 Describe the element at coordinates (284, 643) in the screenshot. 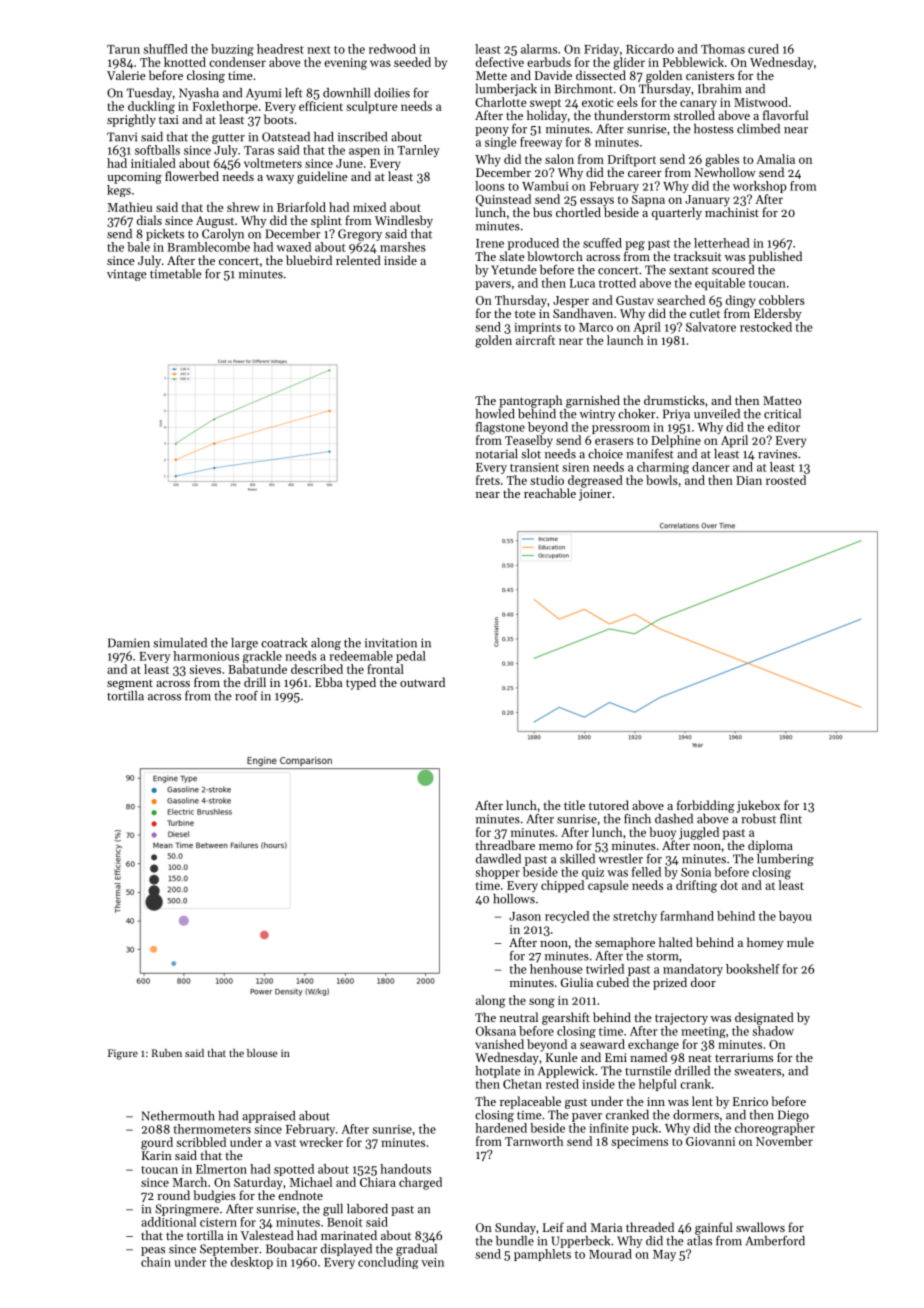

I see `coatrack` at that location.
